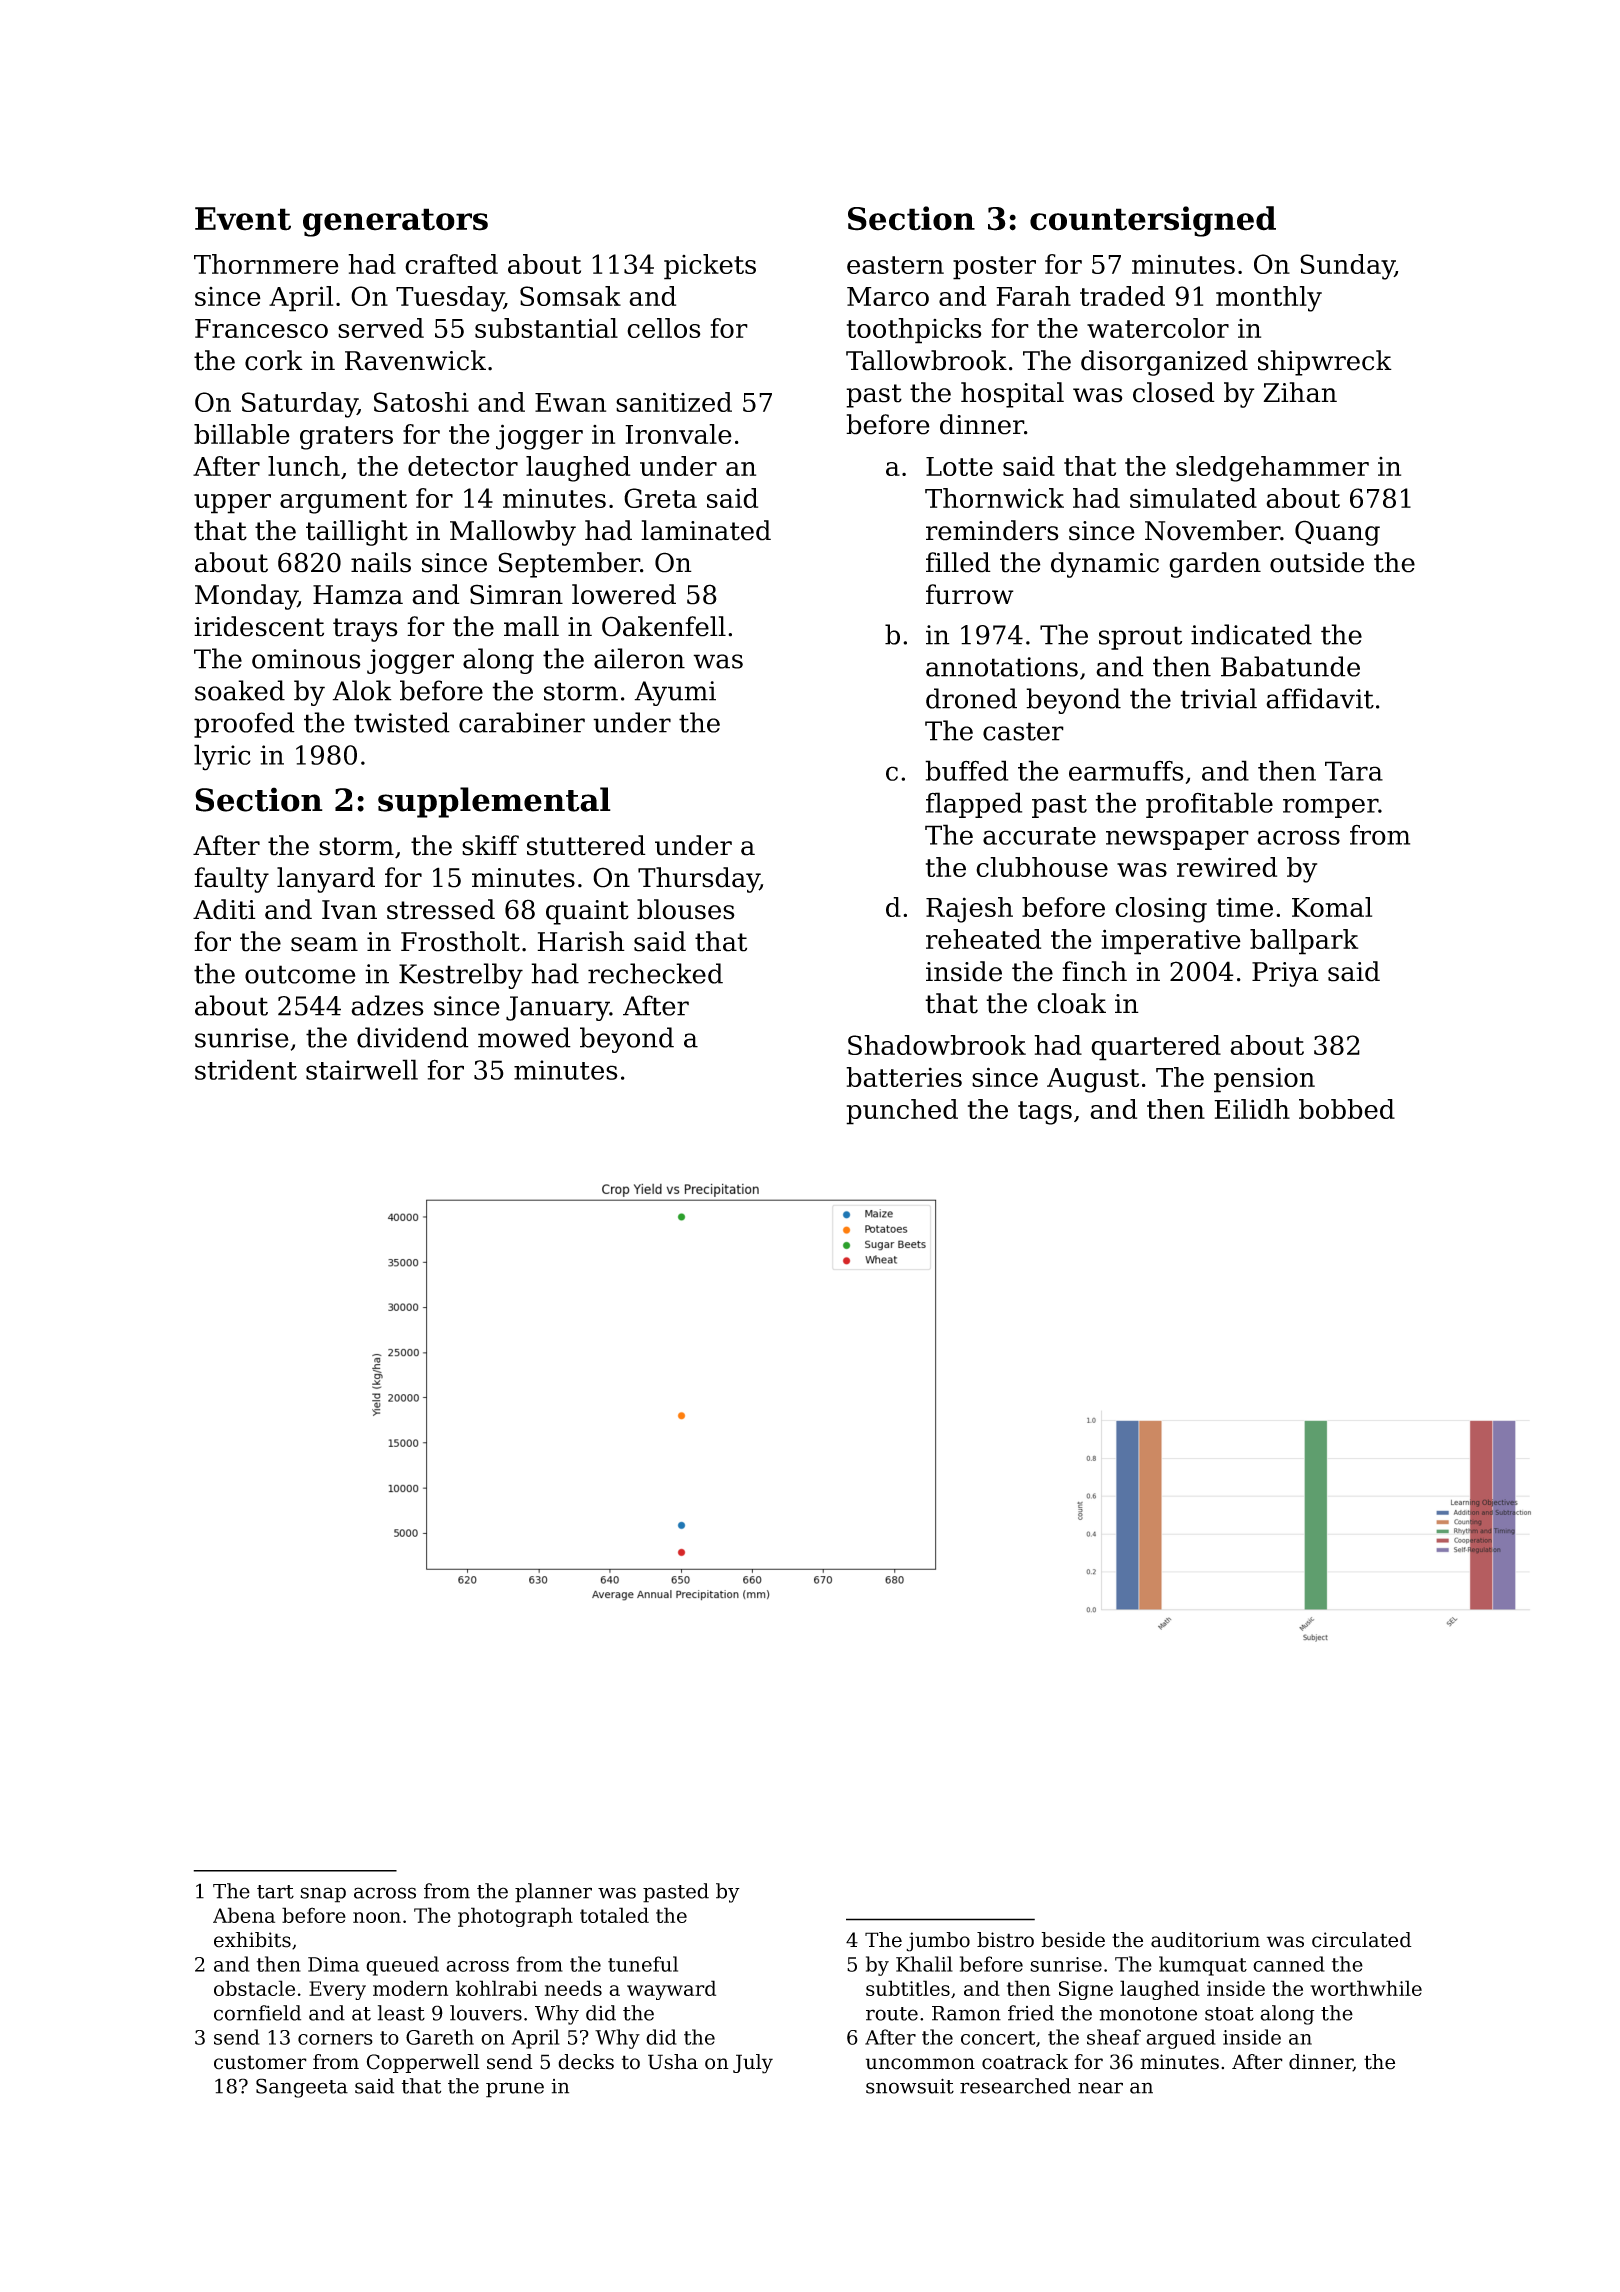 The width and height of the image is (1620, 2292). I want to click on earmuffs, so click(1126, 770).
